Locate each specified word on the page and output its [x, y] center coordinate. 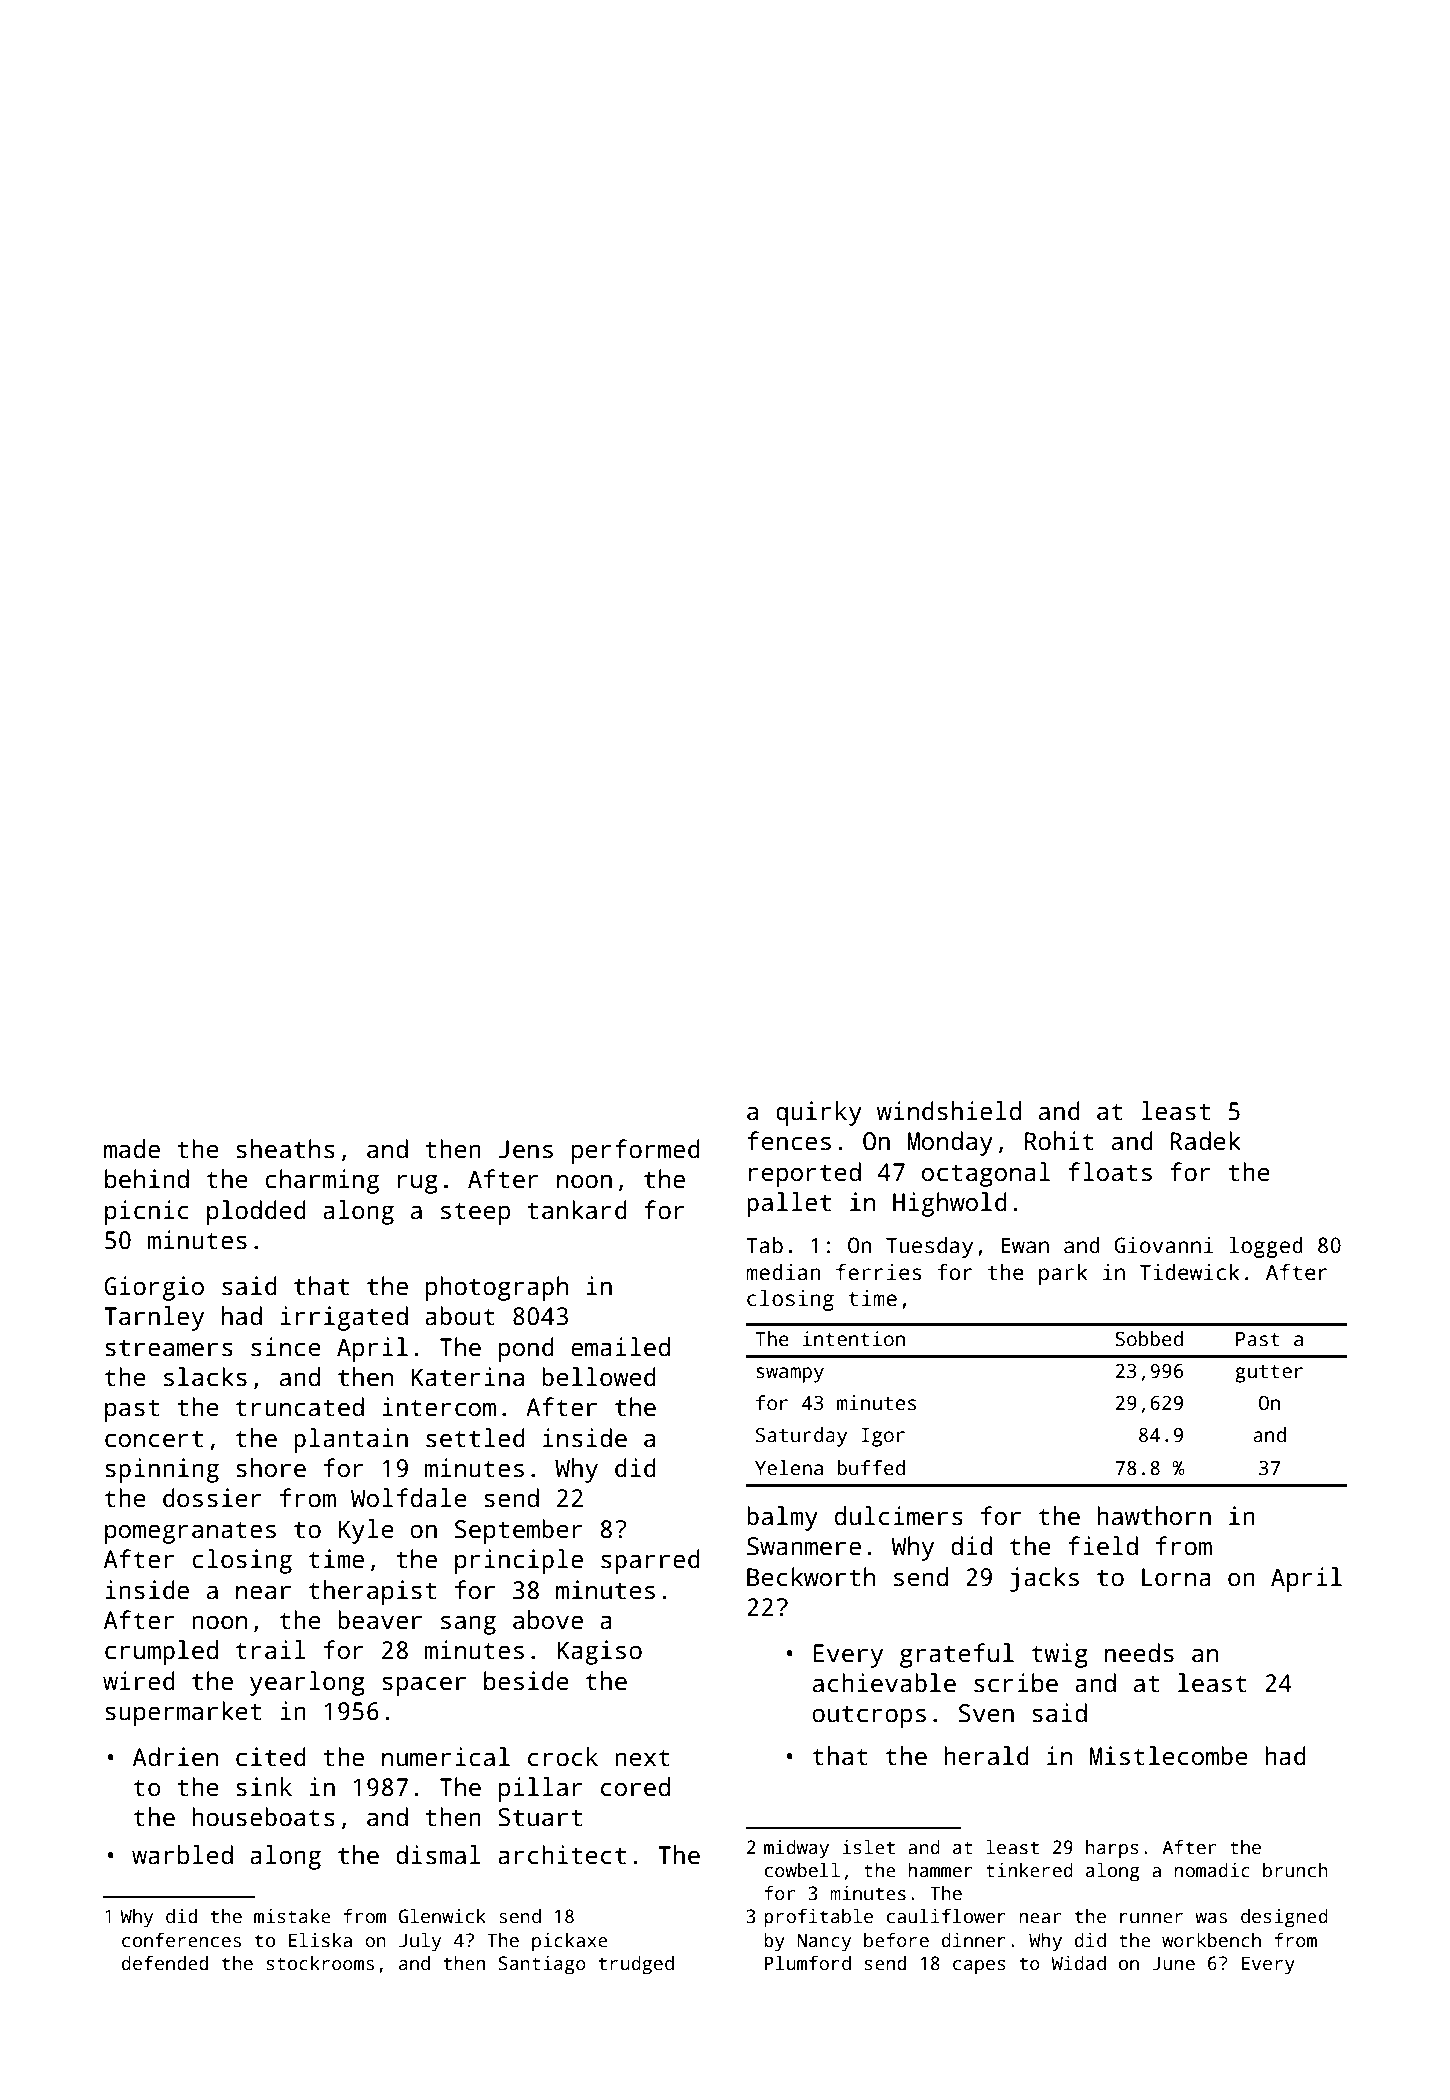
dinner [974, 1940]
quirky [819, 1113]
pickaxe [570, 1942]
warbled [182, 1855]
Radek [1206, 1141]
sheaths [285, 1149]
